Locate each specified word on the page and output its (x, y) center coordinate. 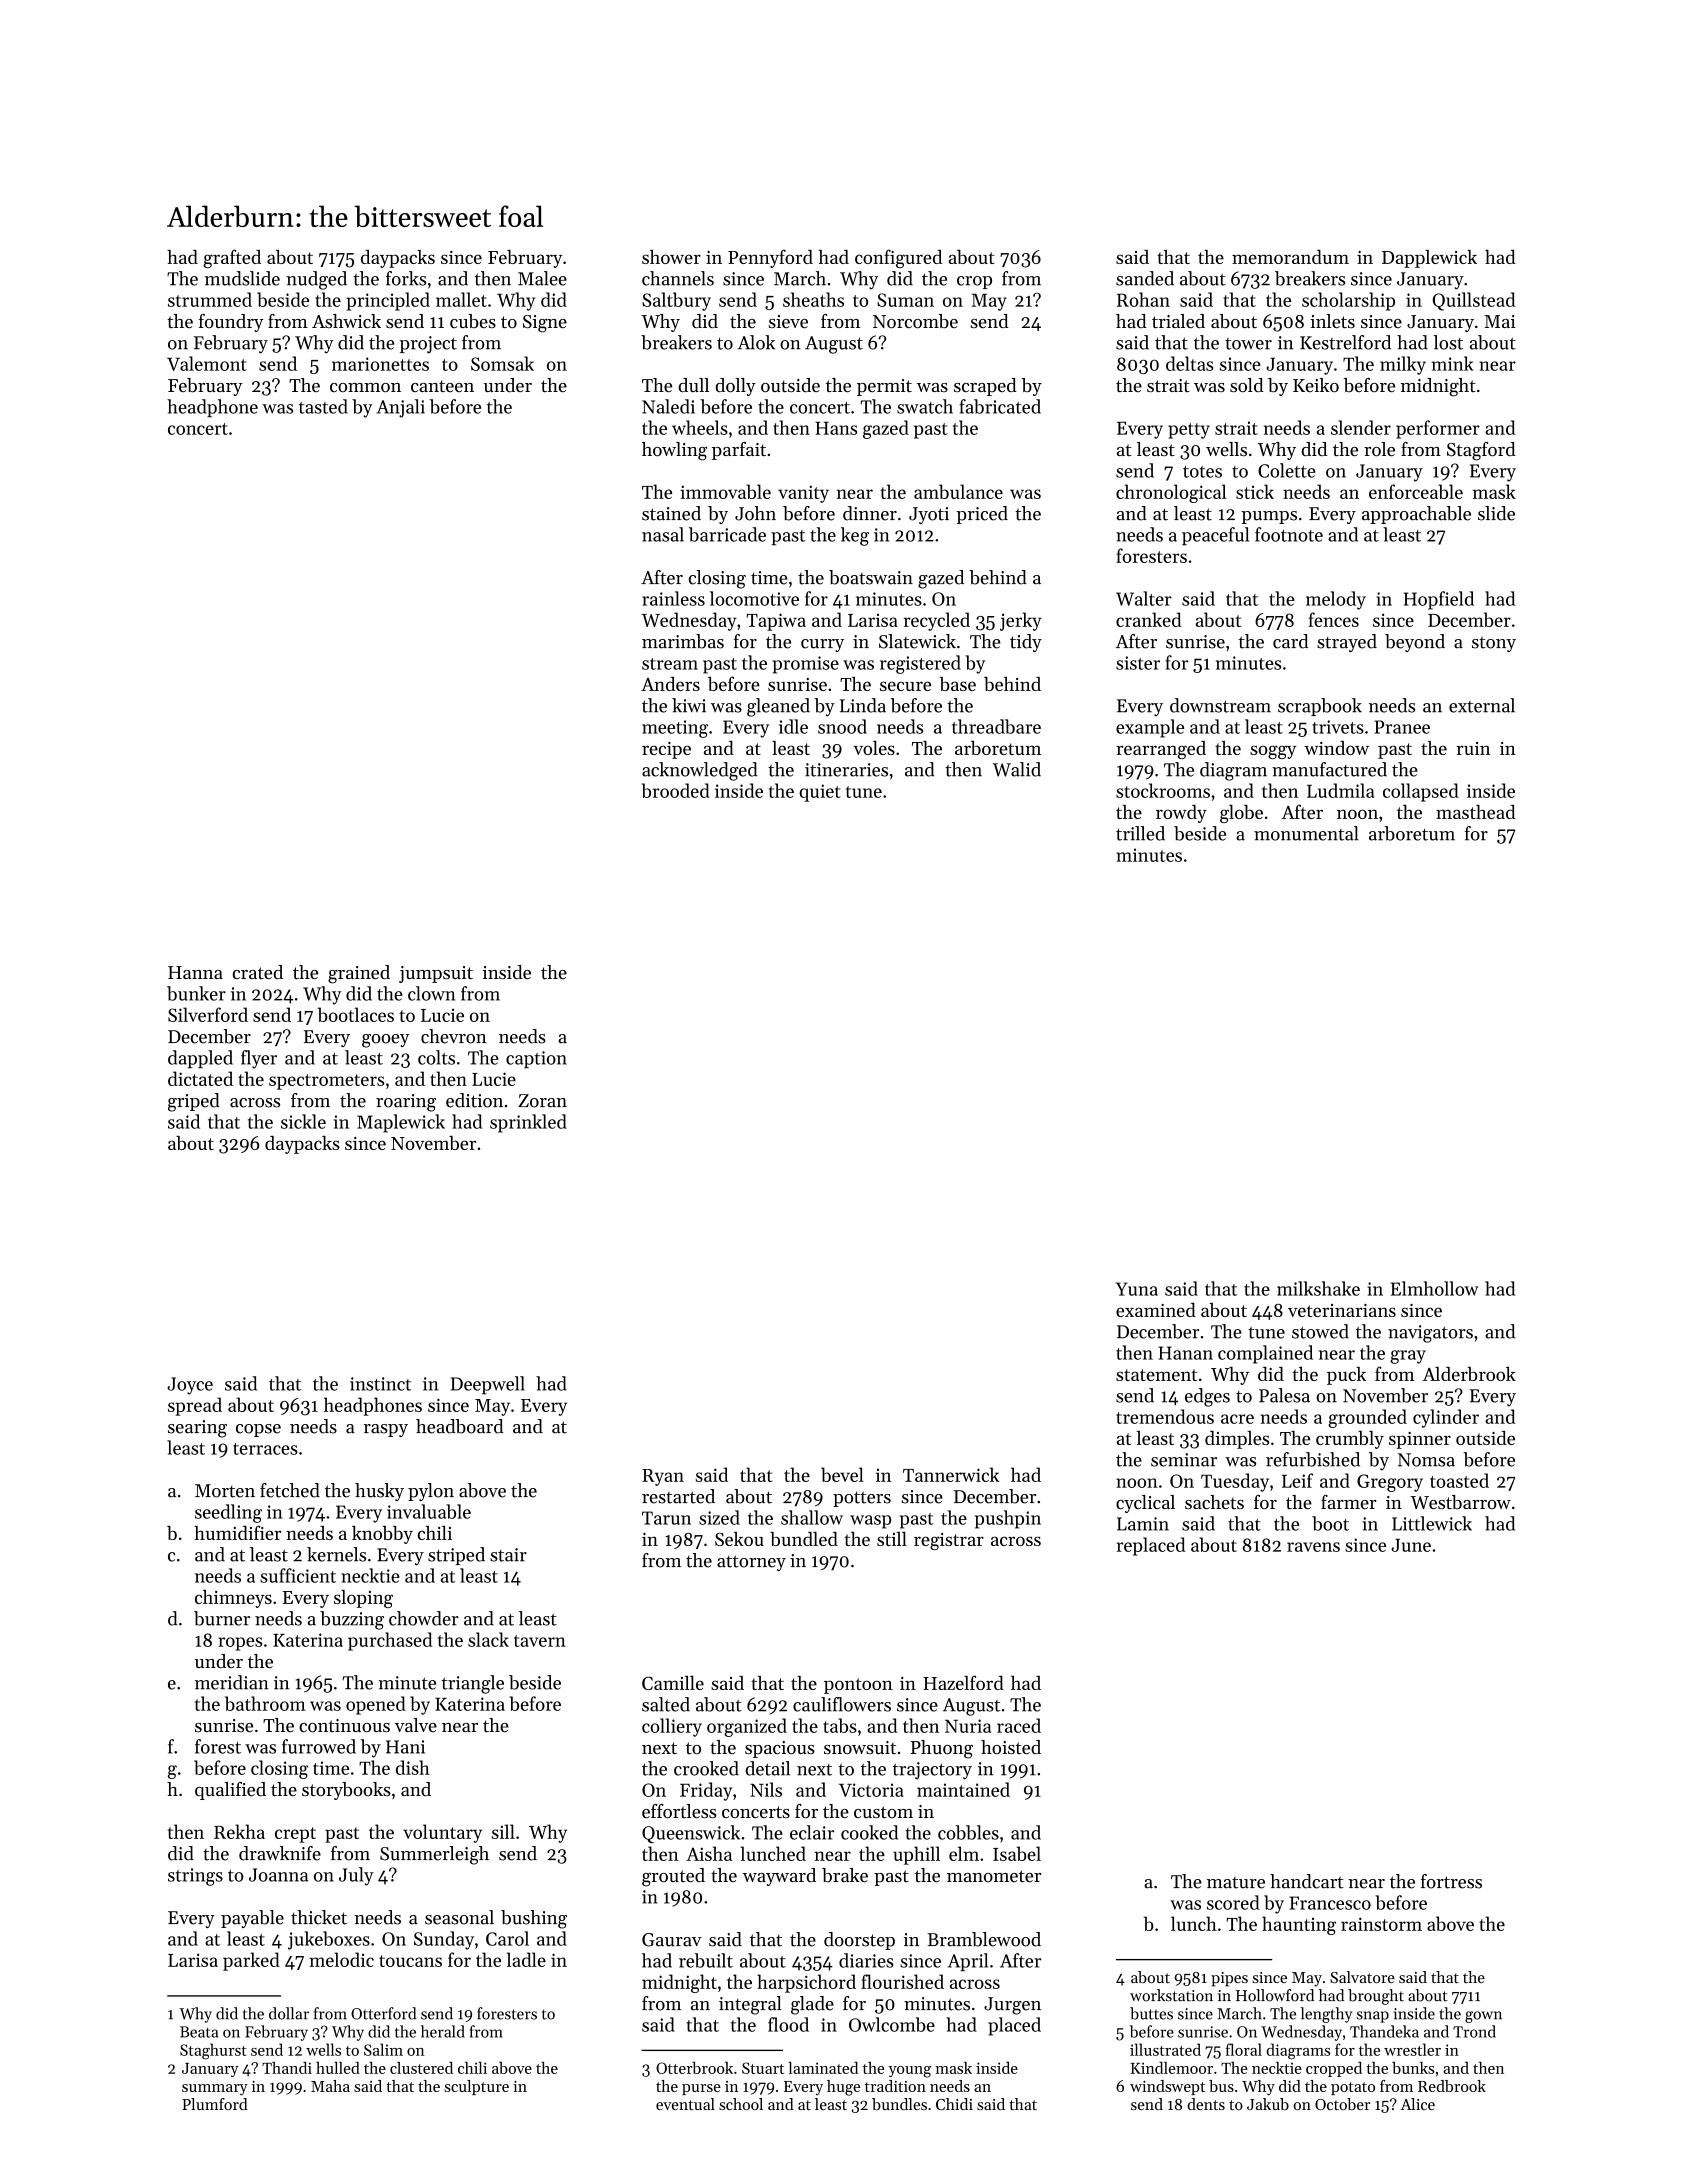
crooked (706, 1768)
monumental (1306, 833)
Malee (542, 278)
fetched (290, 1490)
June (1411, 1545)
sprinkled (528, 1123)
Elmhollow (1435, 1288)
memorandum (1290, 257)
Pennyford (770, 258)
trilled (1140, 833)
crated (258, 972)
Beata (199, 2032)
